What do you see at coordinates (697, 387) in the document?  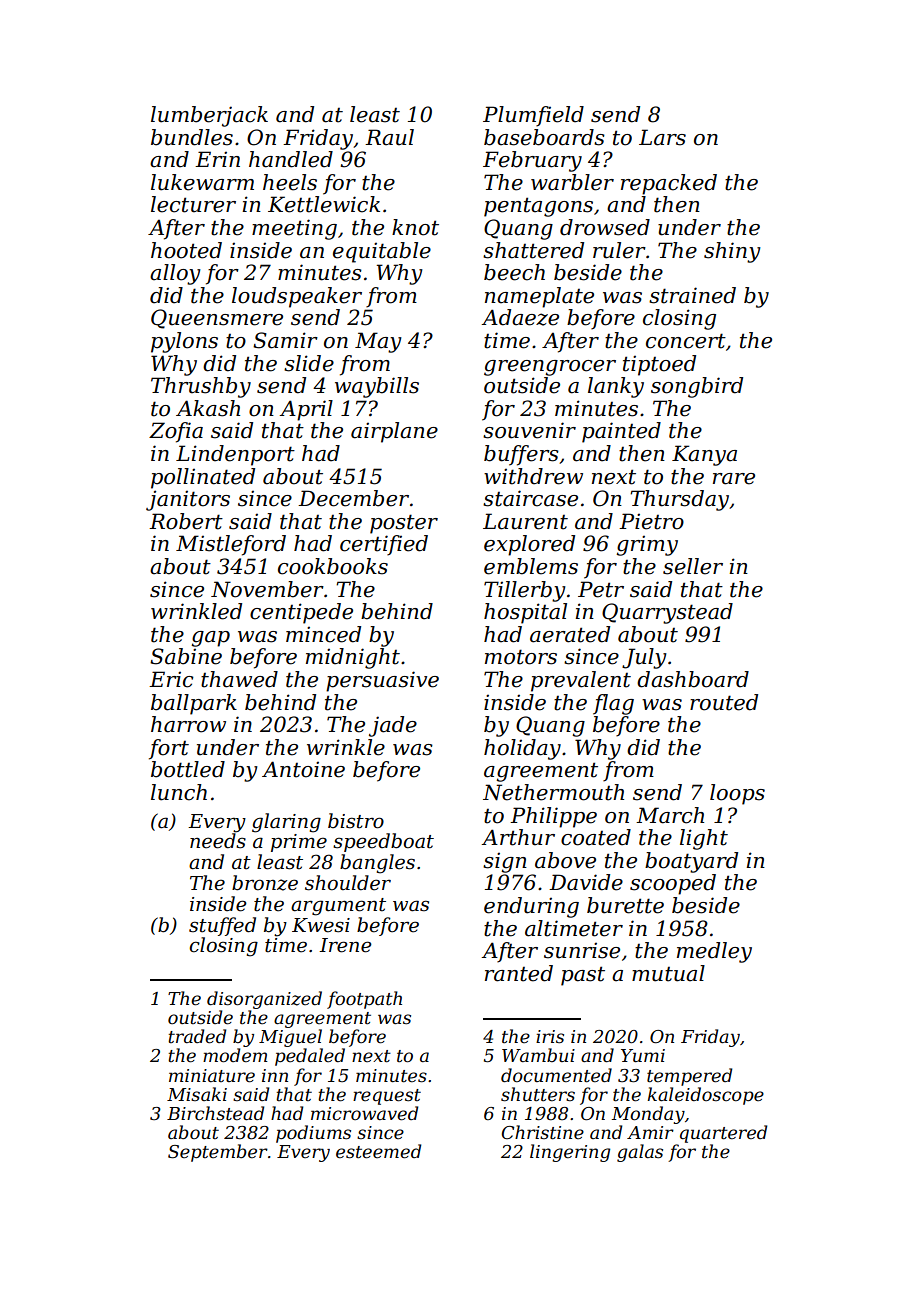 I see `songbird` at bounding box center [697, 387].
